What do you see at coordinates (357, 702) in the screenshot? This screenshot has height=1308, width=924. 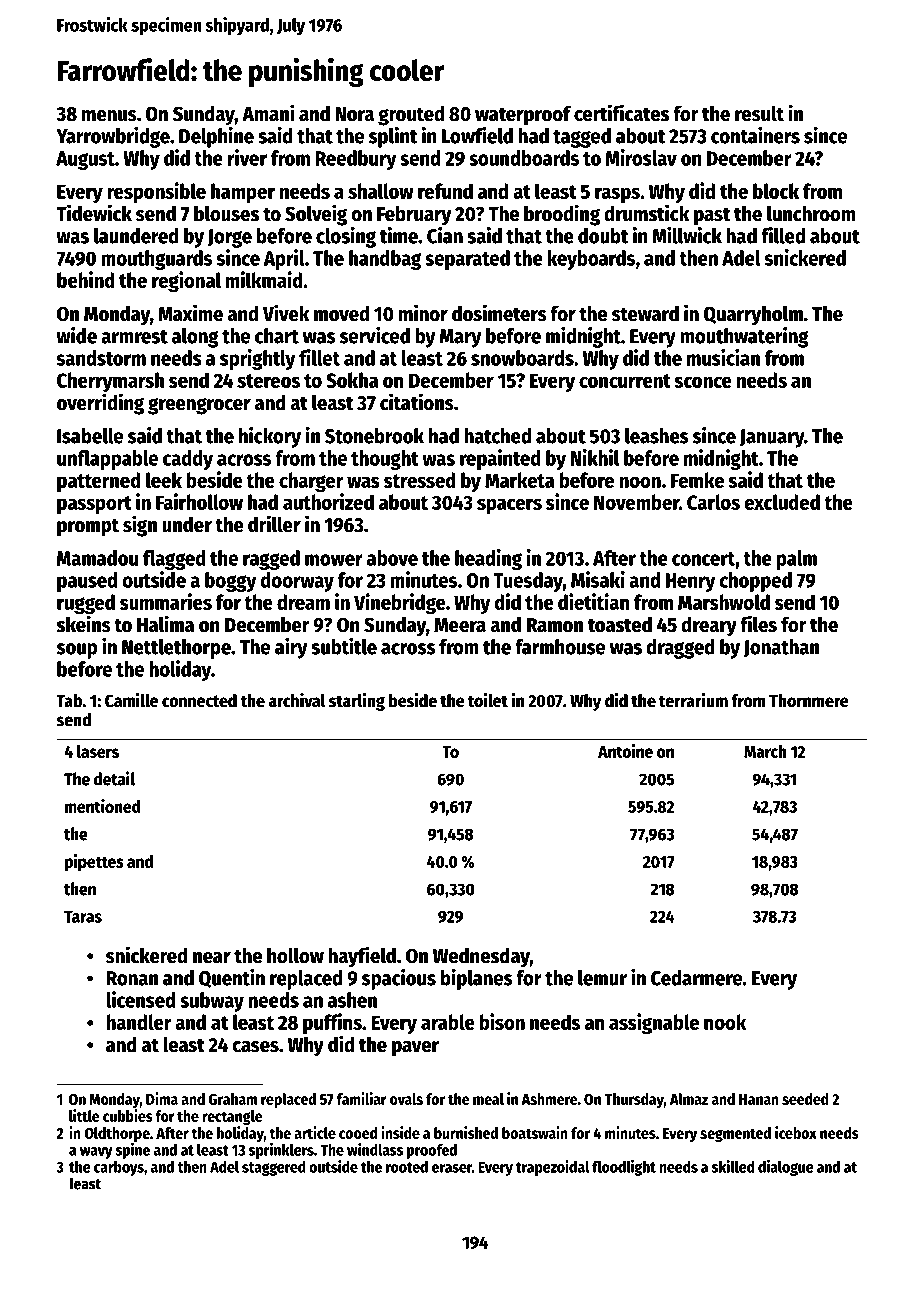 I see `starling` at bounding box center [357, 702].
